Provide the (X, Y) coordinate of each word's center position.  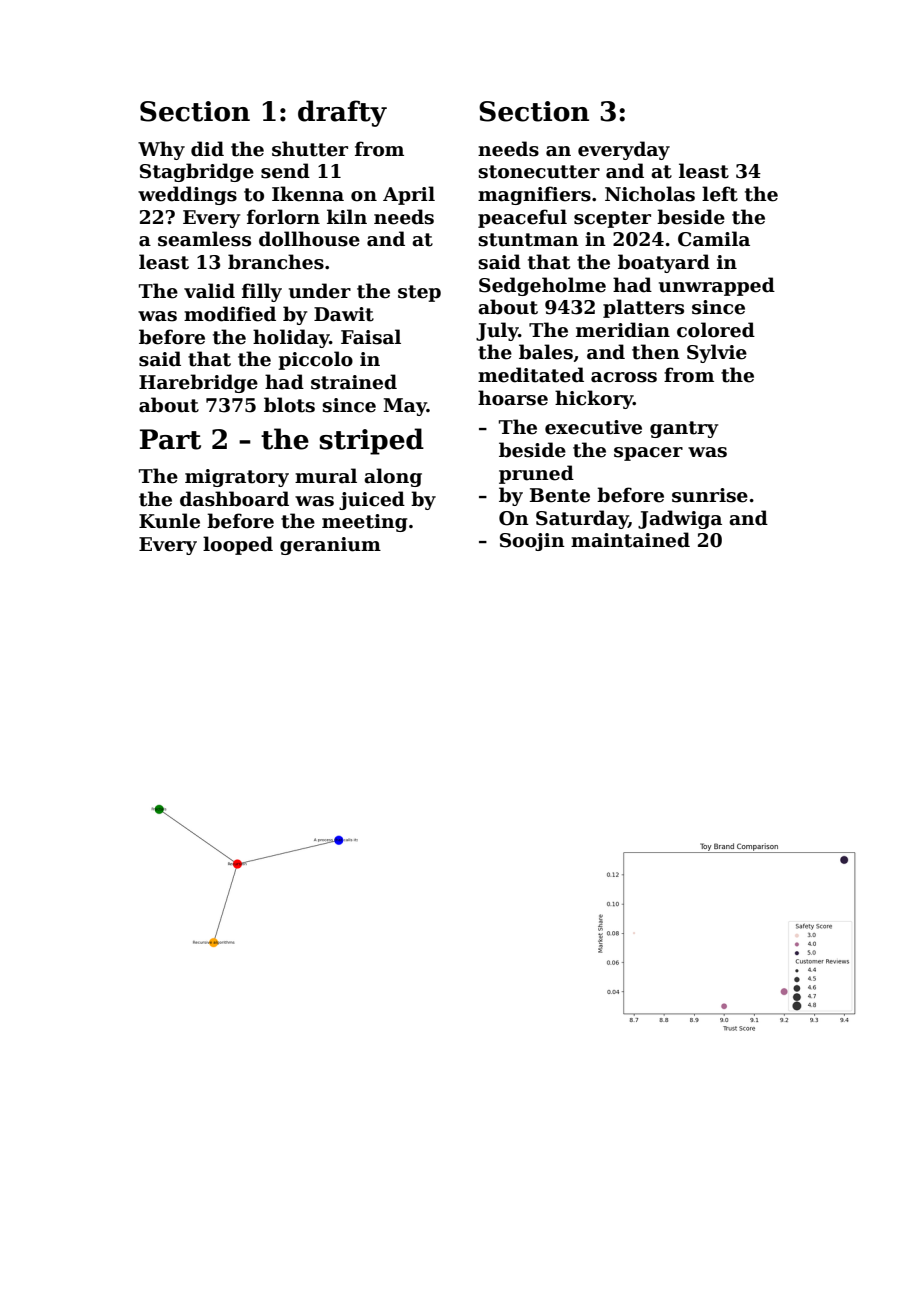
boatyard (664, 263)
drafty (342, 113)
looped (238, 545)
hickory (594, 399)
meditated (531, 375)
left (720, 194)
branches (276, 262)
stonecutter (539, 172)
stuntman (528, 240)
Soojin (532, 542)
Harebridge (198, 383)
